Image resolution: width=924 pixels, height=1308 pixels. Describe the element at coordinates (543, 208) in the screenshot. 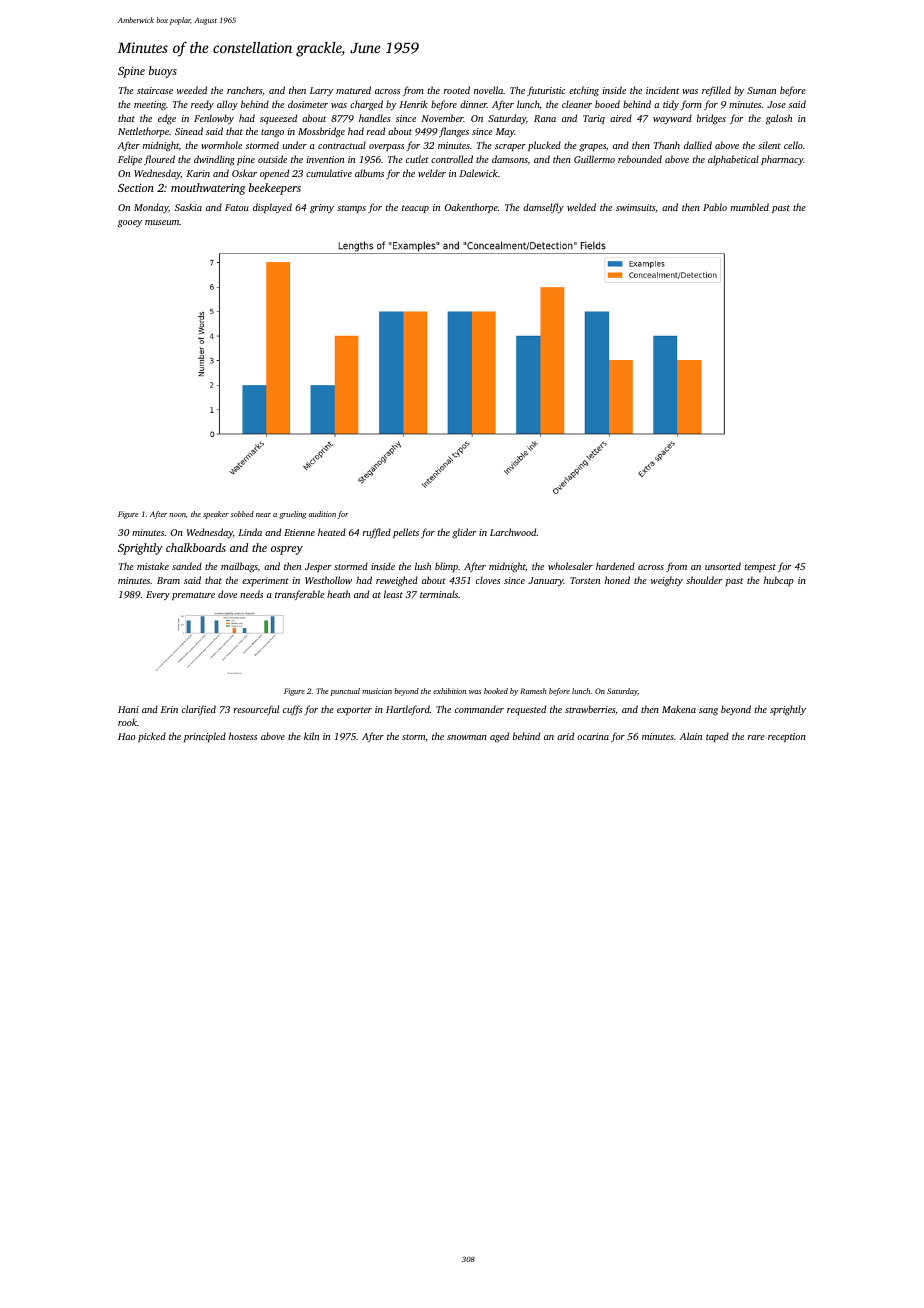

I see `damselfly` at that location.
